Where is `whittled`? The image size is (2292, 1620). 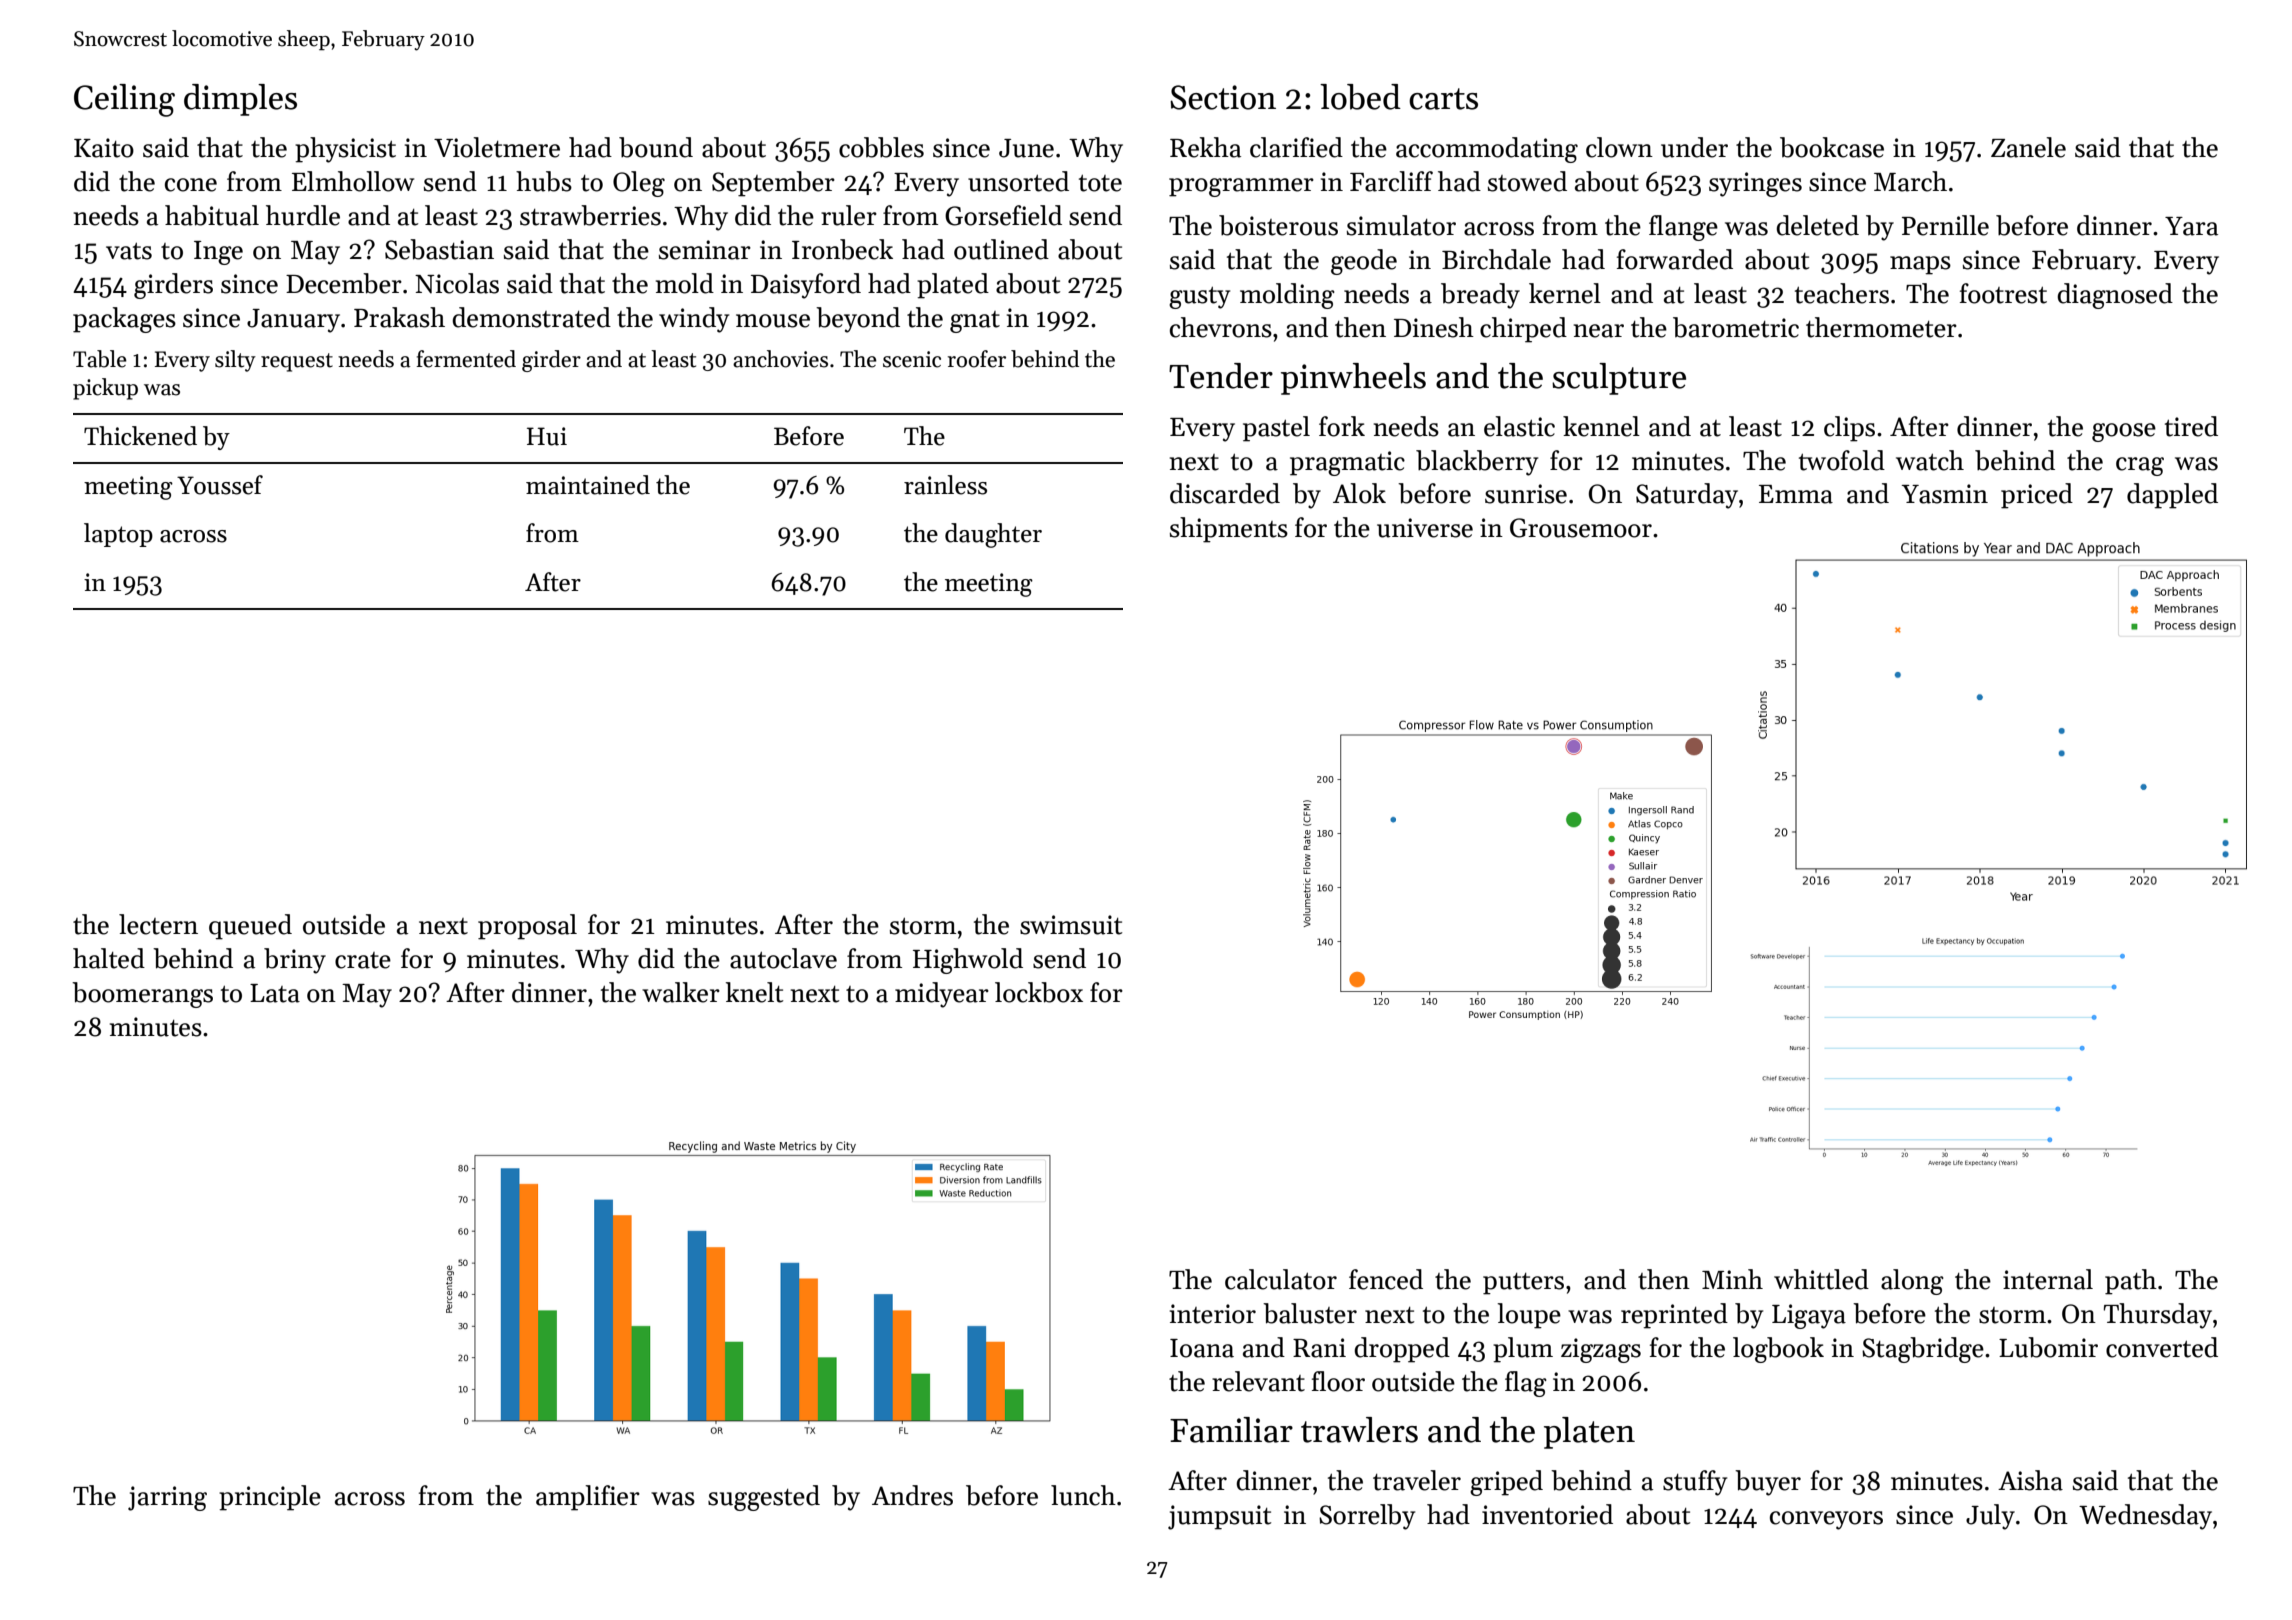
whittled is located at coordinates (1821, 1279).
